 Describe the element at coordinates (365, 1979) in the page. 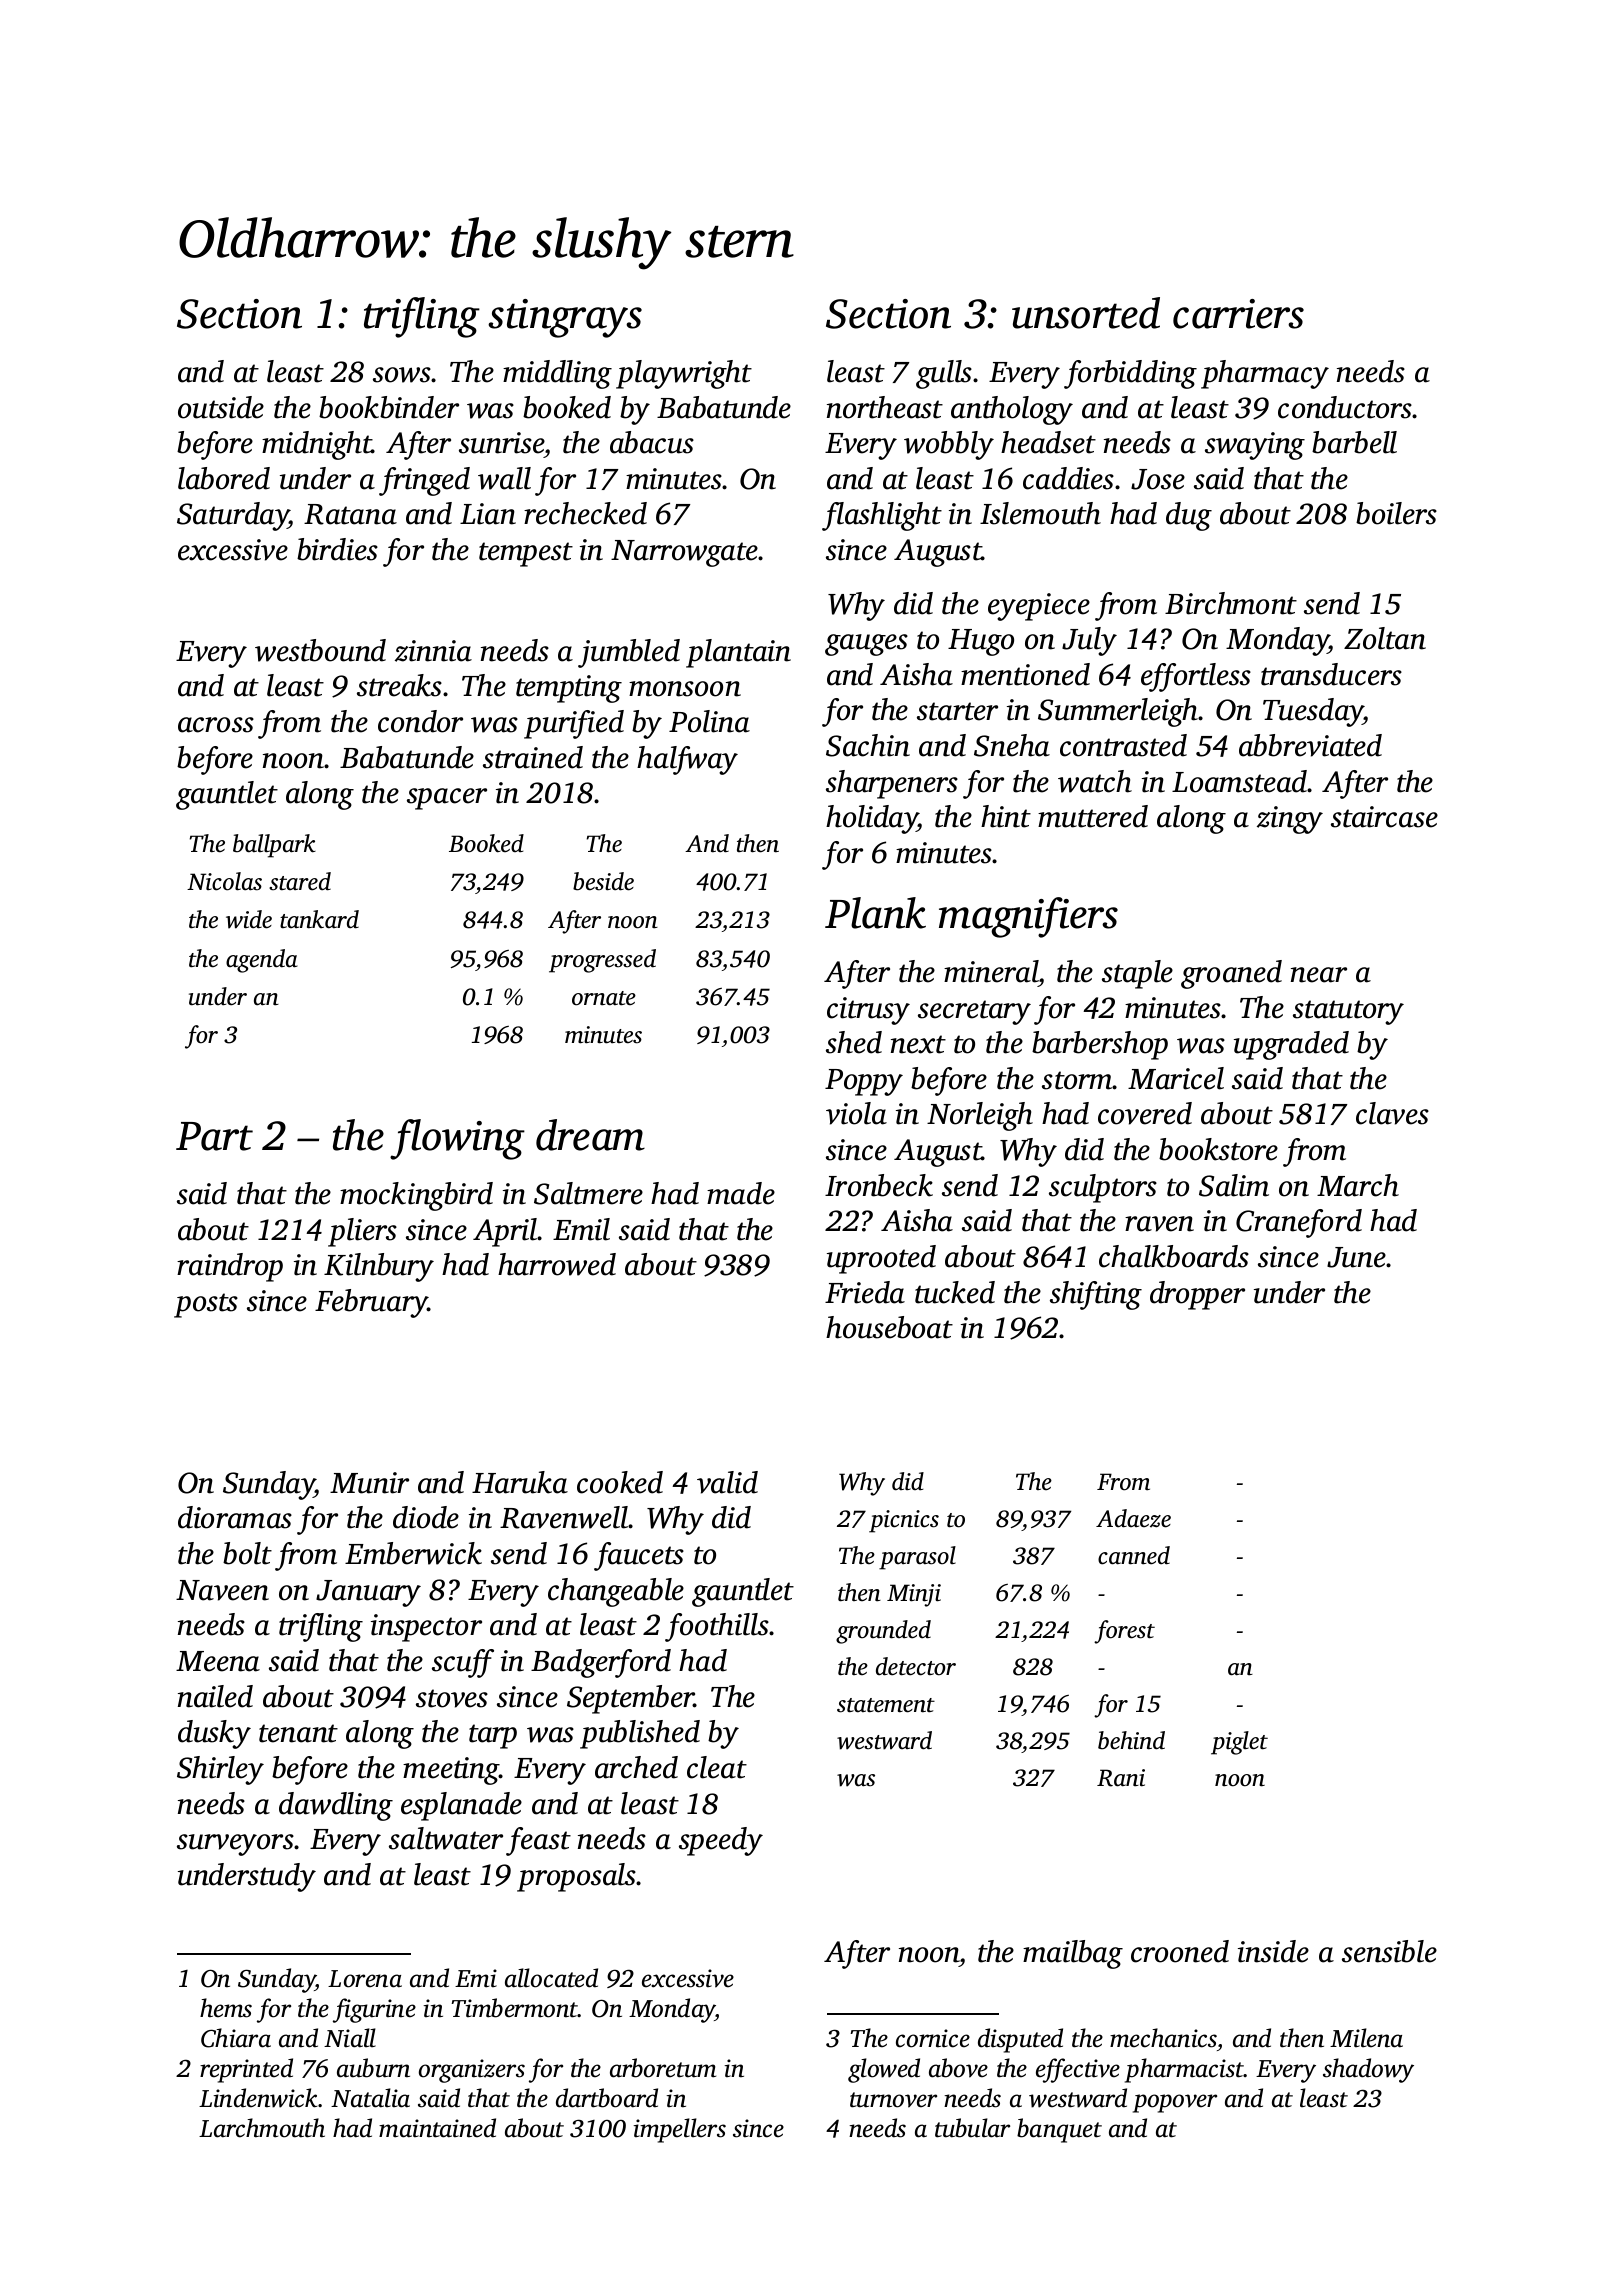

I see `Lorena` at that location.
